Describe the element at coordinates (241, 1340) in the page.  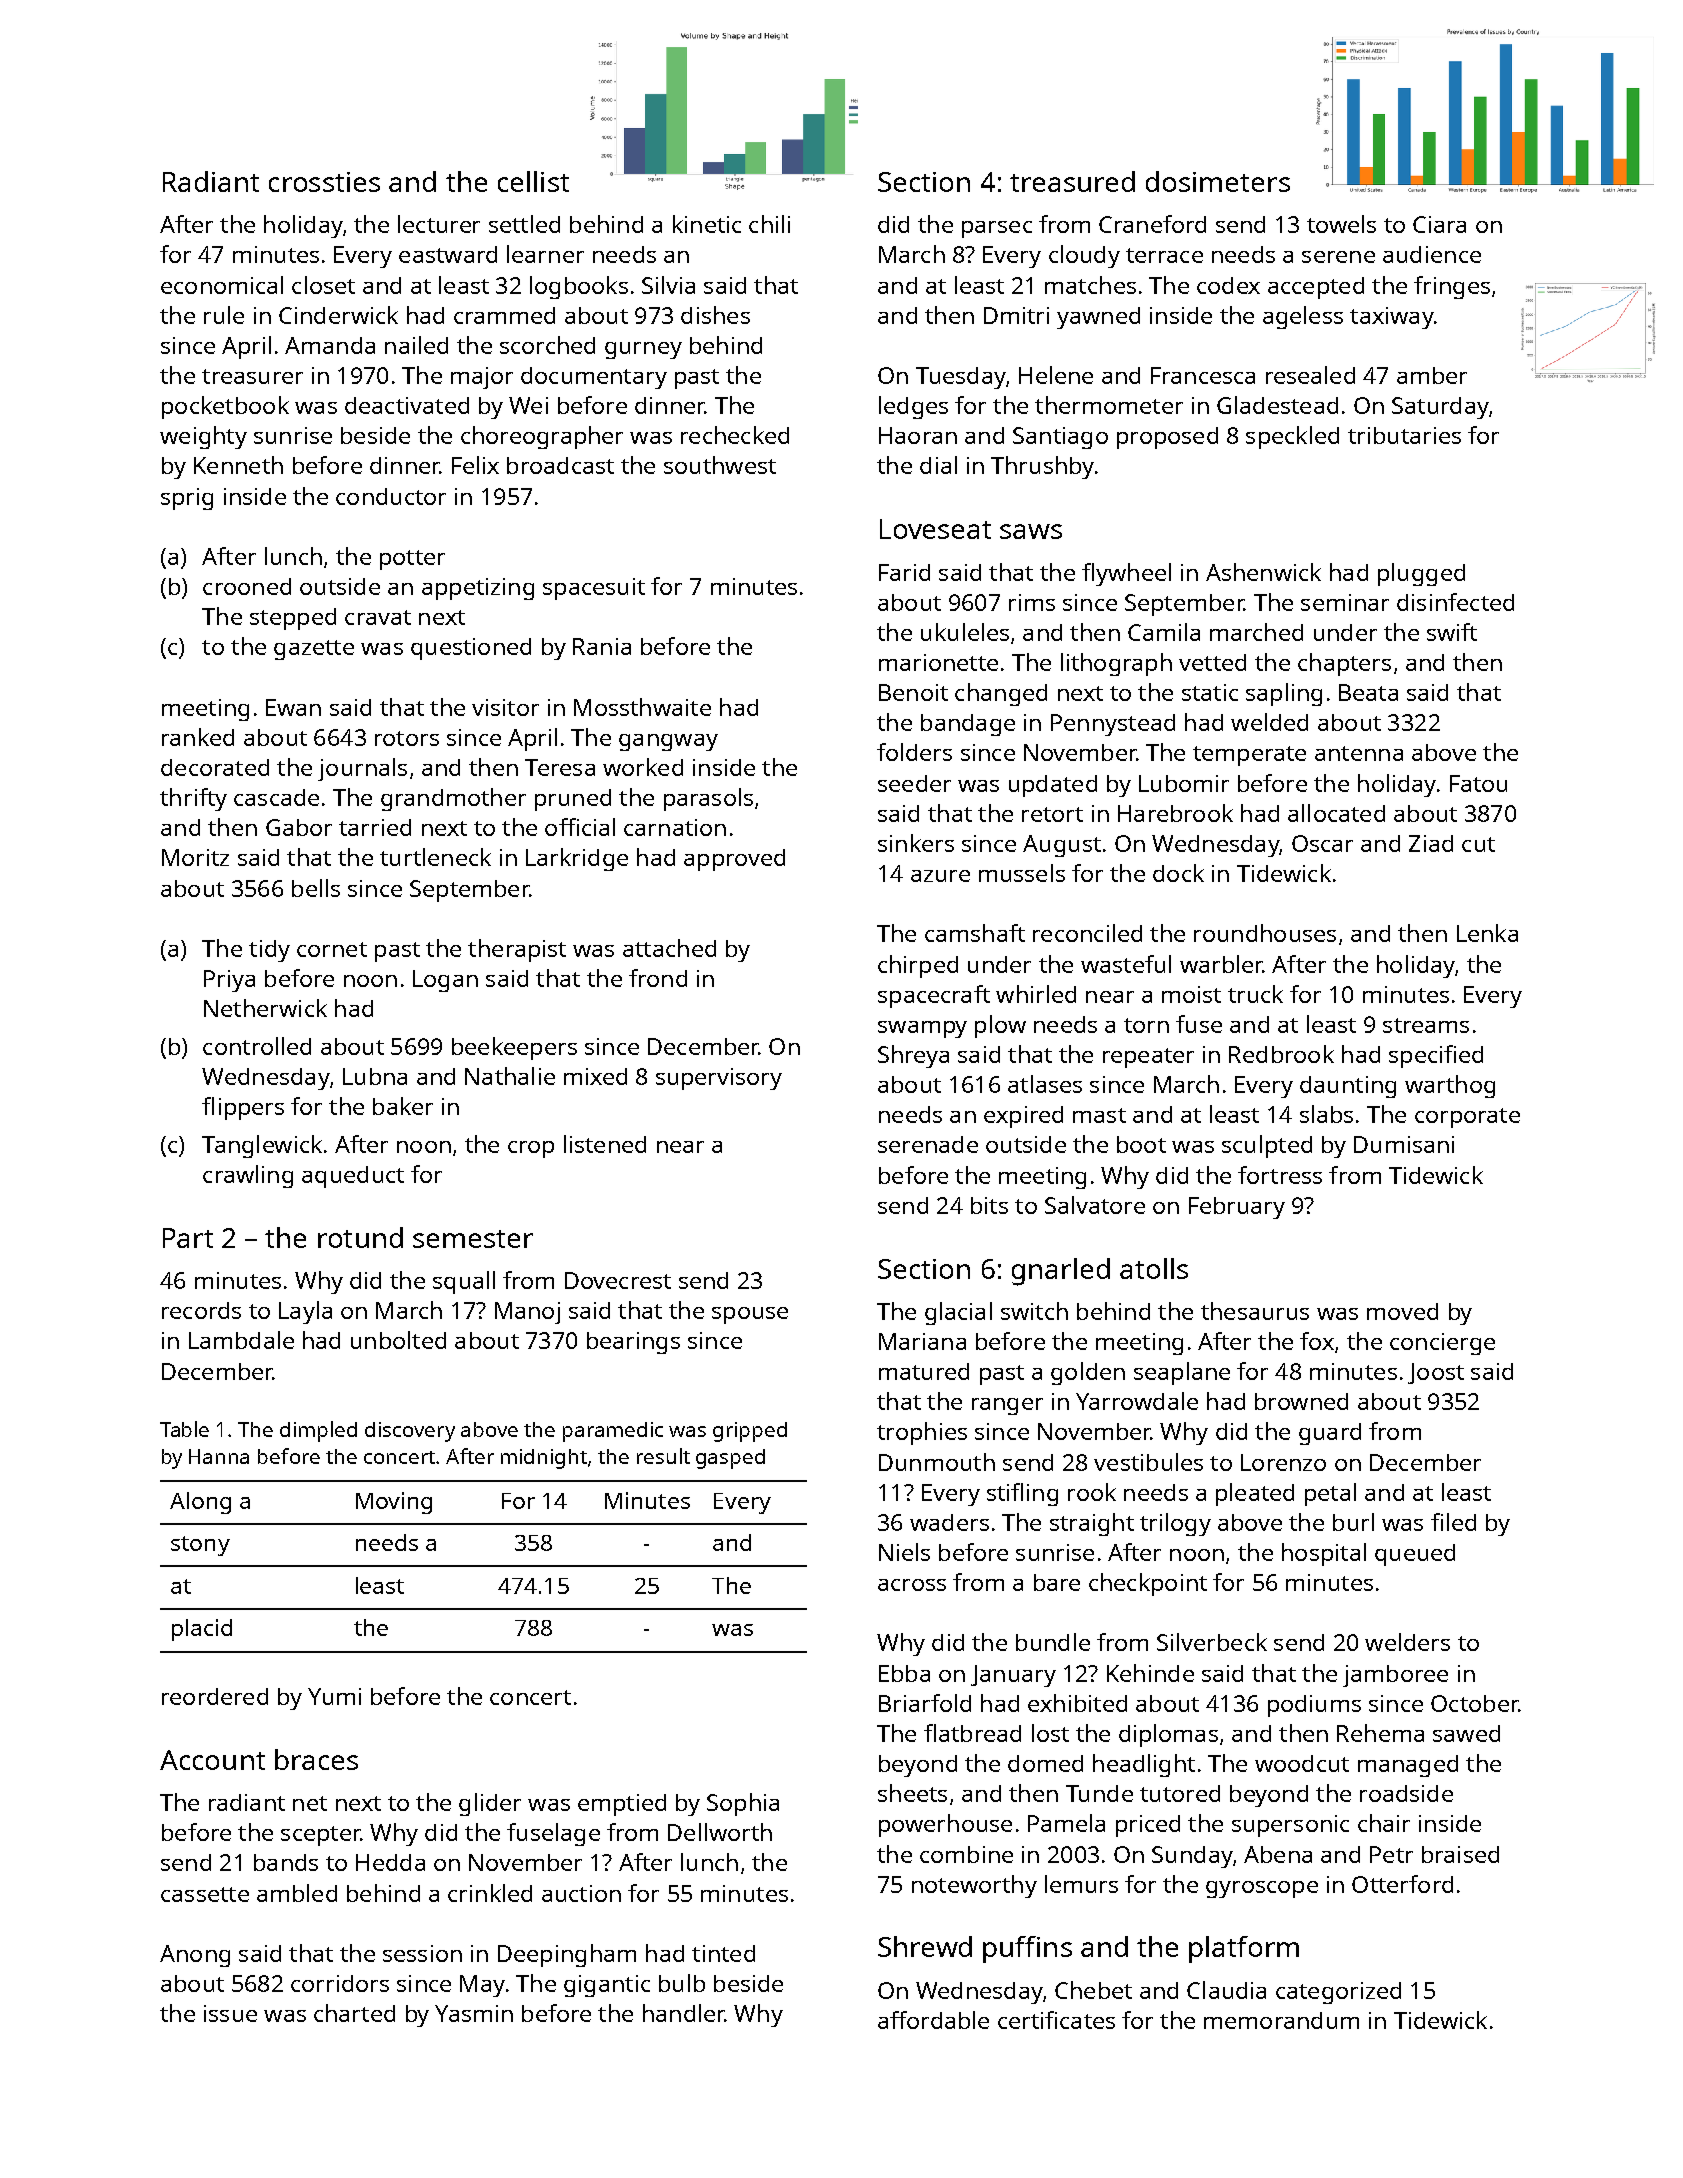
I see `Lambdale` at that location.
